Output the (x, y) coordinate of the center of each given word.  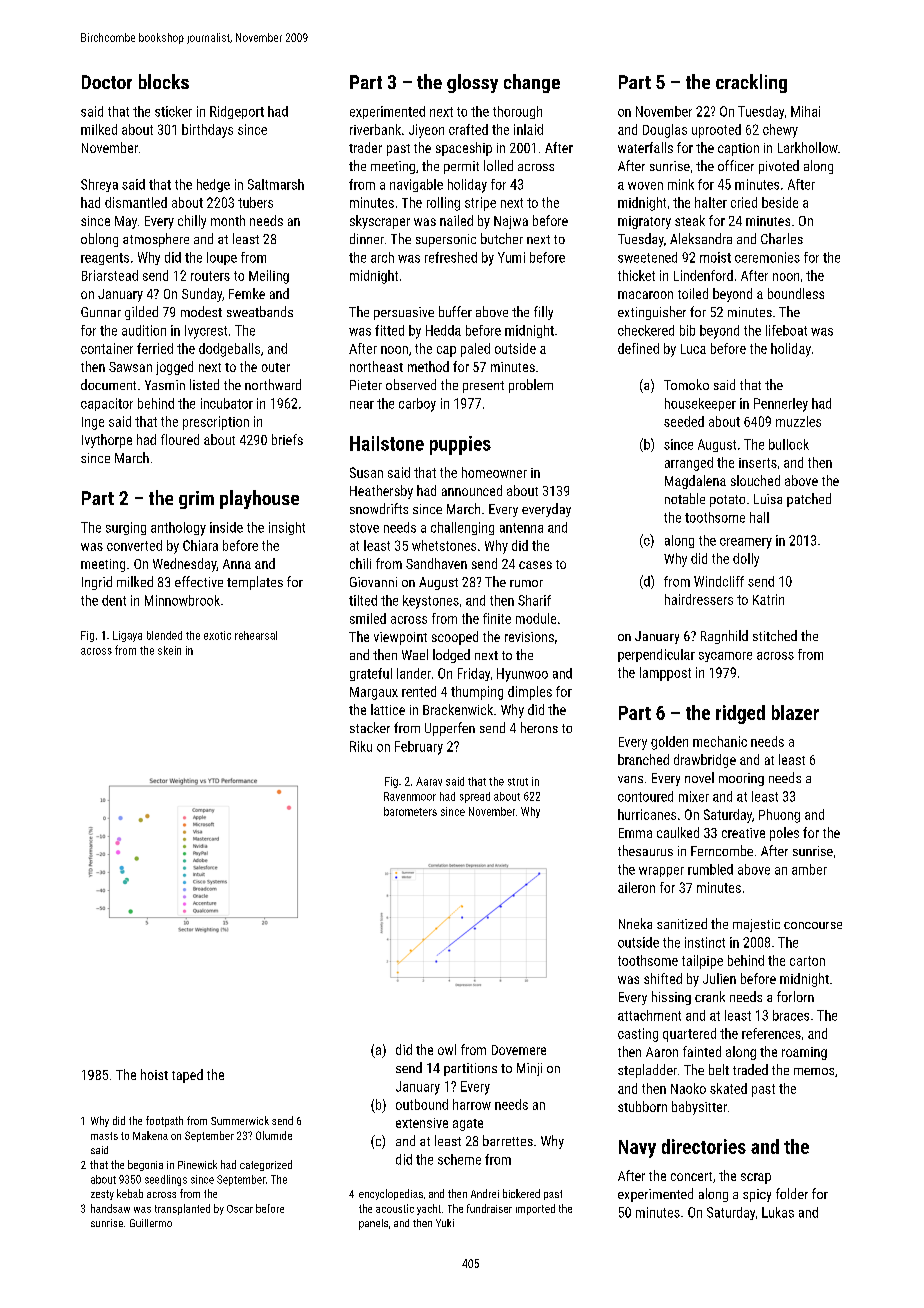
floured (180, 439)
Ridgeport (237, 112)
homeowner (494, 472)
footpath (164, 1121)
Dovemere (519, 1050)
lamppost (665, 674)
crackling (751, 83)
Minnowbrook (182, 600)
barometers (410, 811)
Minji (529, 1069)
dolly (746, 560)
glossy (472, 83)
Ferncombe (722, 850)
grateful (371, 674)
